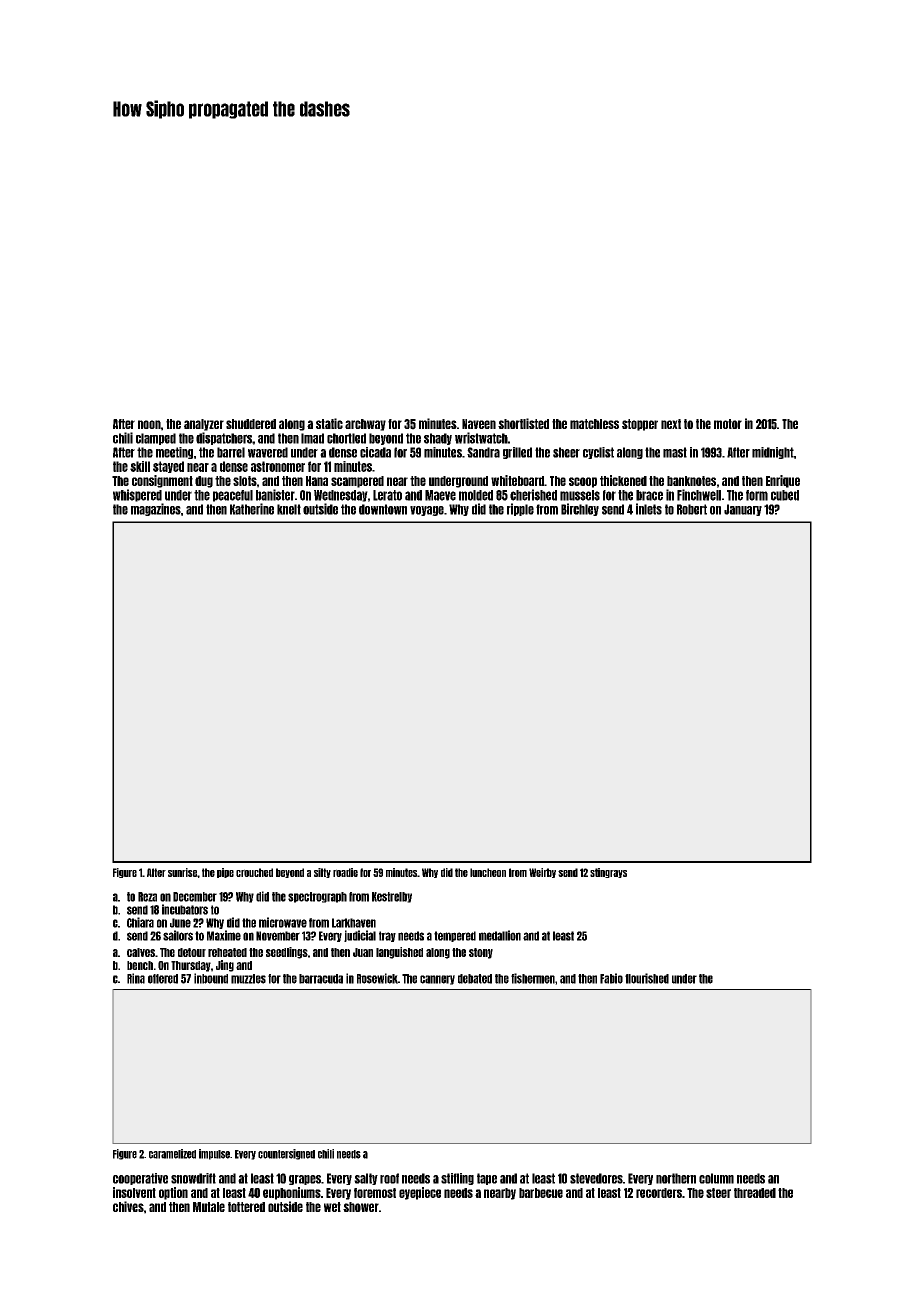 The height and width of the document is (1308, 924). I want to click on noon, so click(149, 424).
